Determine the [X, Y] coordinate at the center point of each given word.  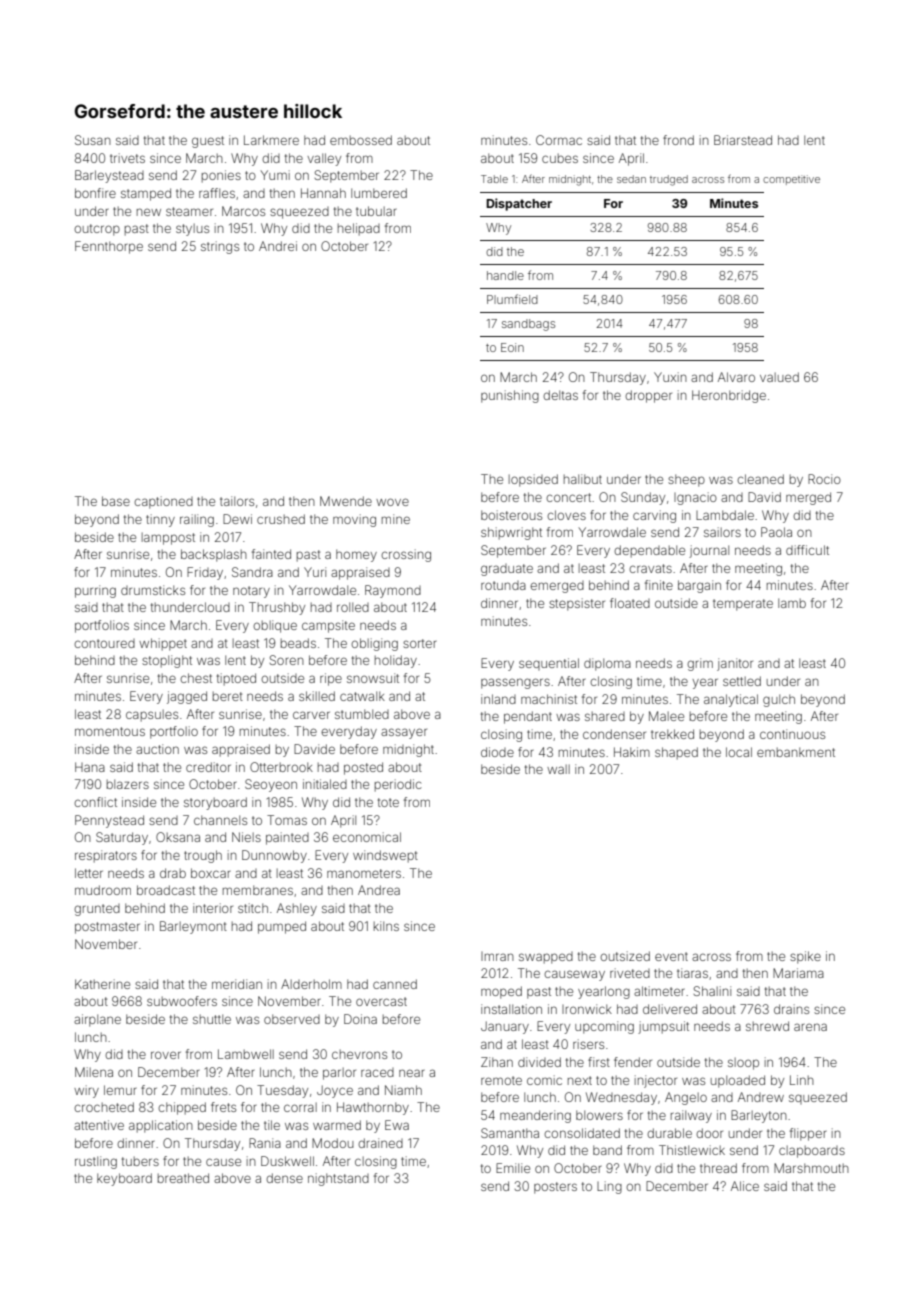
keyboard [124, 1179]
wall [558, 769]
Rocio [824, 479]
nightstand [338, 1179]
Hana [90, 767]
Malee [666, 716]
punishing [510, 396]
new [149, 212]
